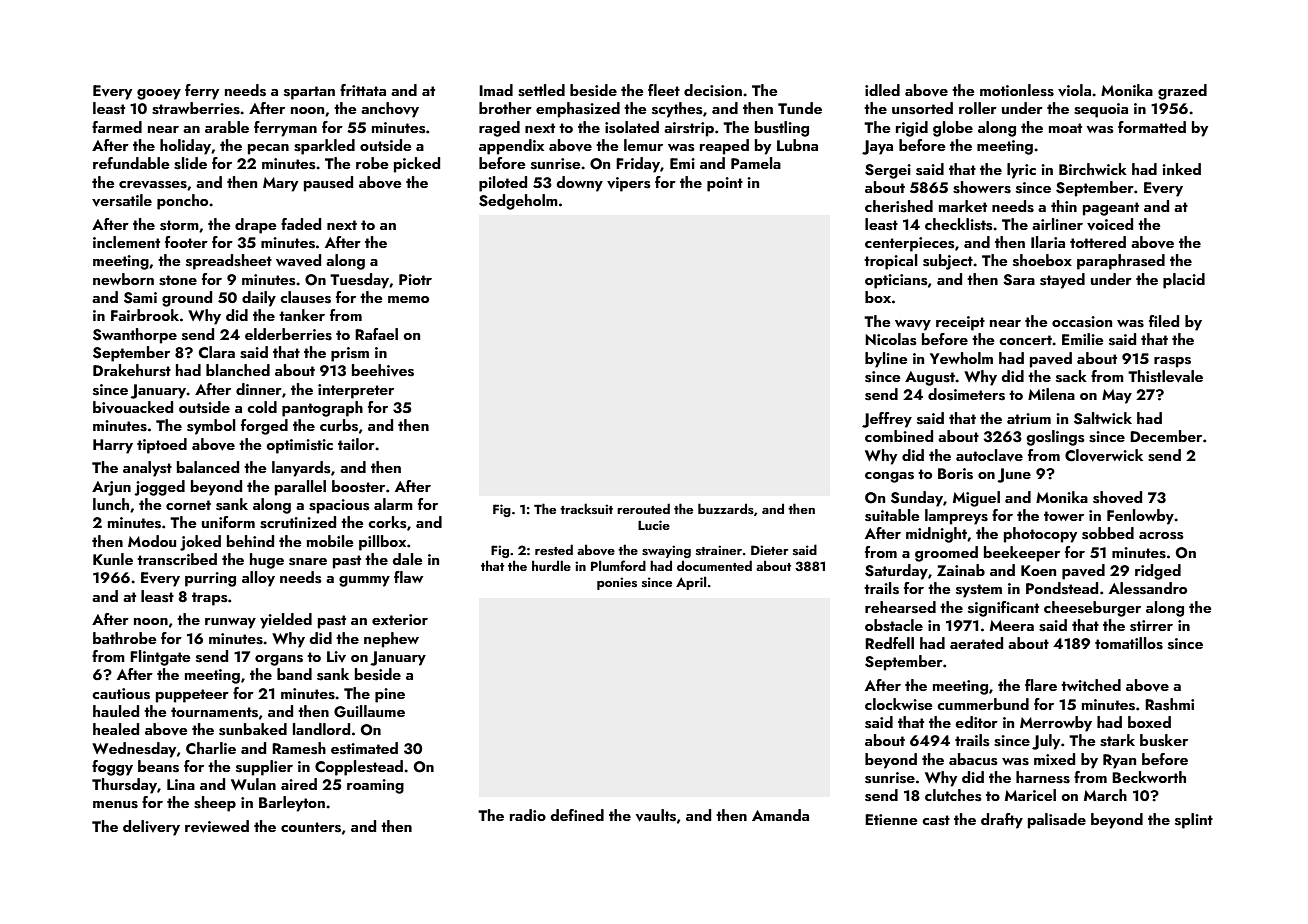  I want to click on vaults, so click(656, 815).
